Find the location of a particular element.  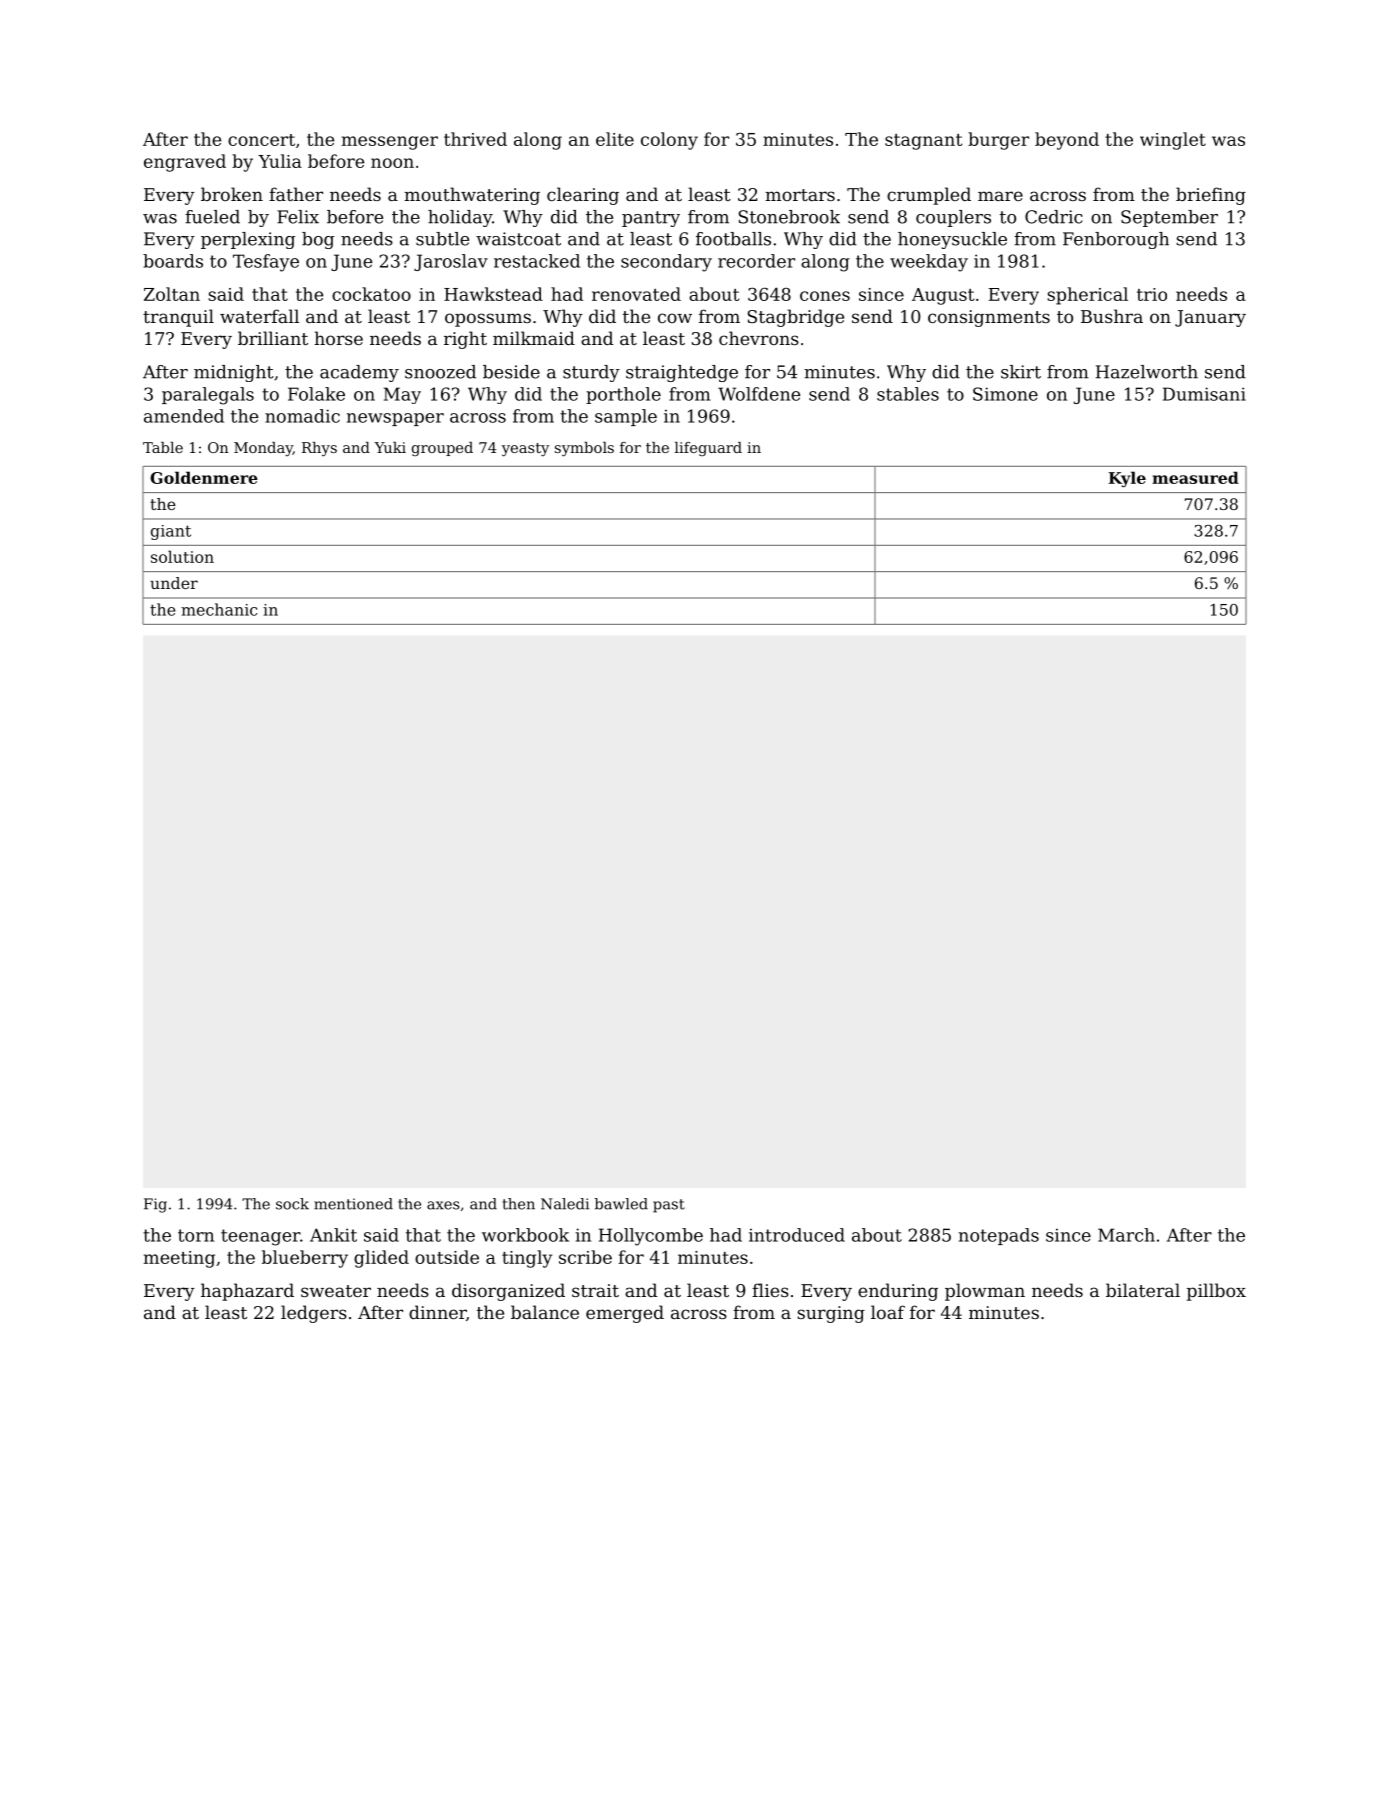

mortars is located at coordinates (800, 195).
